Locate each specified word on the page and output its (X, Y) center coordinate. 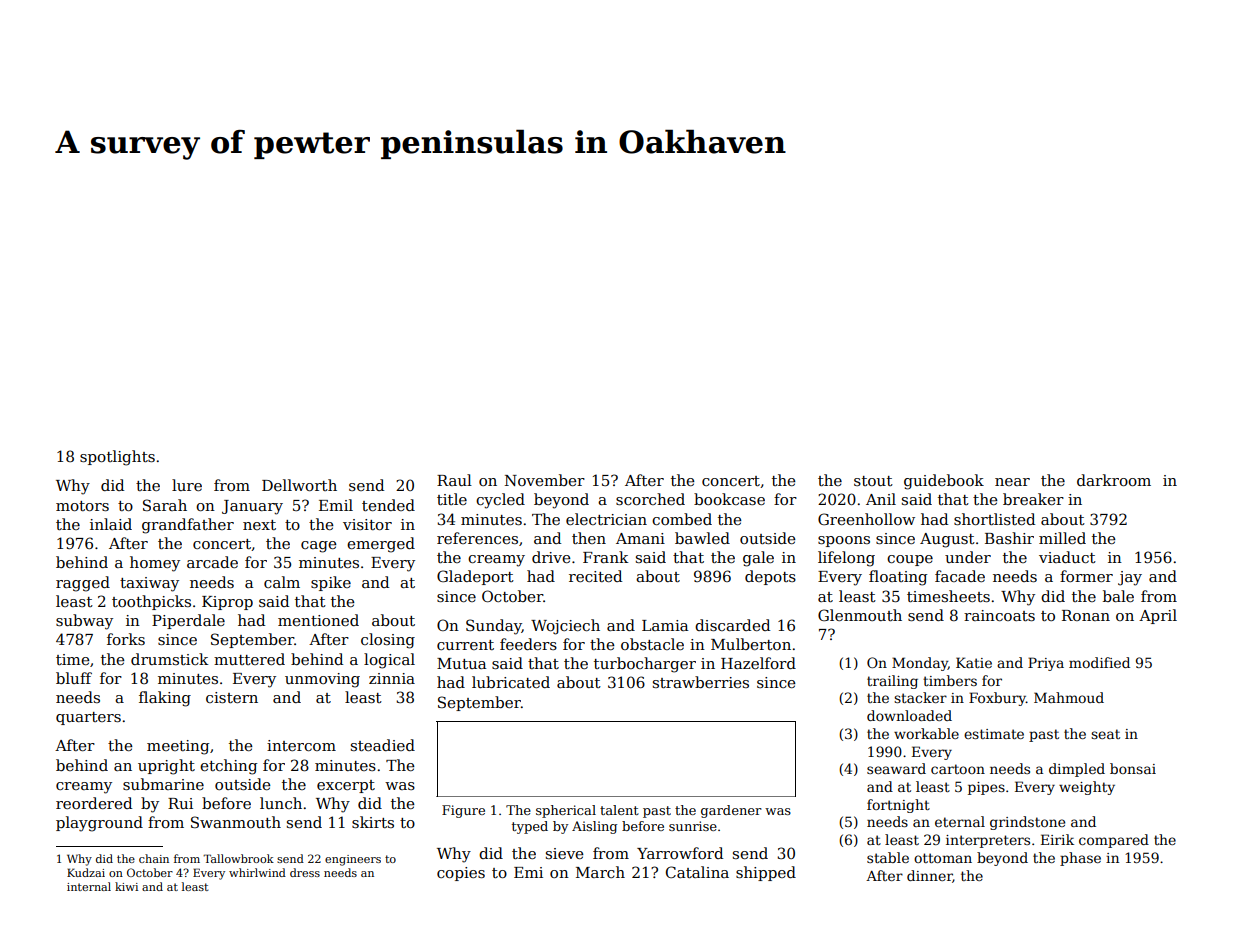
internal (89, 886)
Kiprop (227, 603)
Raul (454, 480)
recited (595, 576)
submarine (163, 784)
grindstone (1027, 823)
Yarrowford (680, 853)
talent (619, 810)
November (545, 480)
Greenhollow (866, 519)
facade (960, 576)
